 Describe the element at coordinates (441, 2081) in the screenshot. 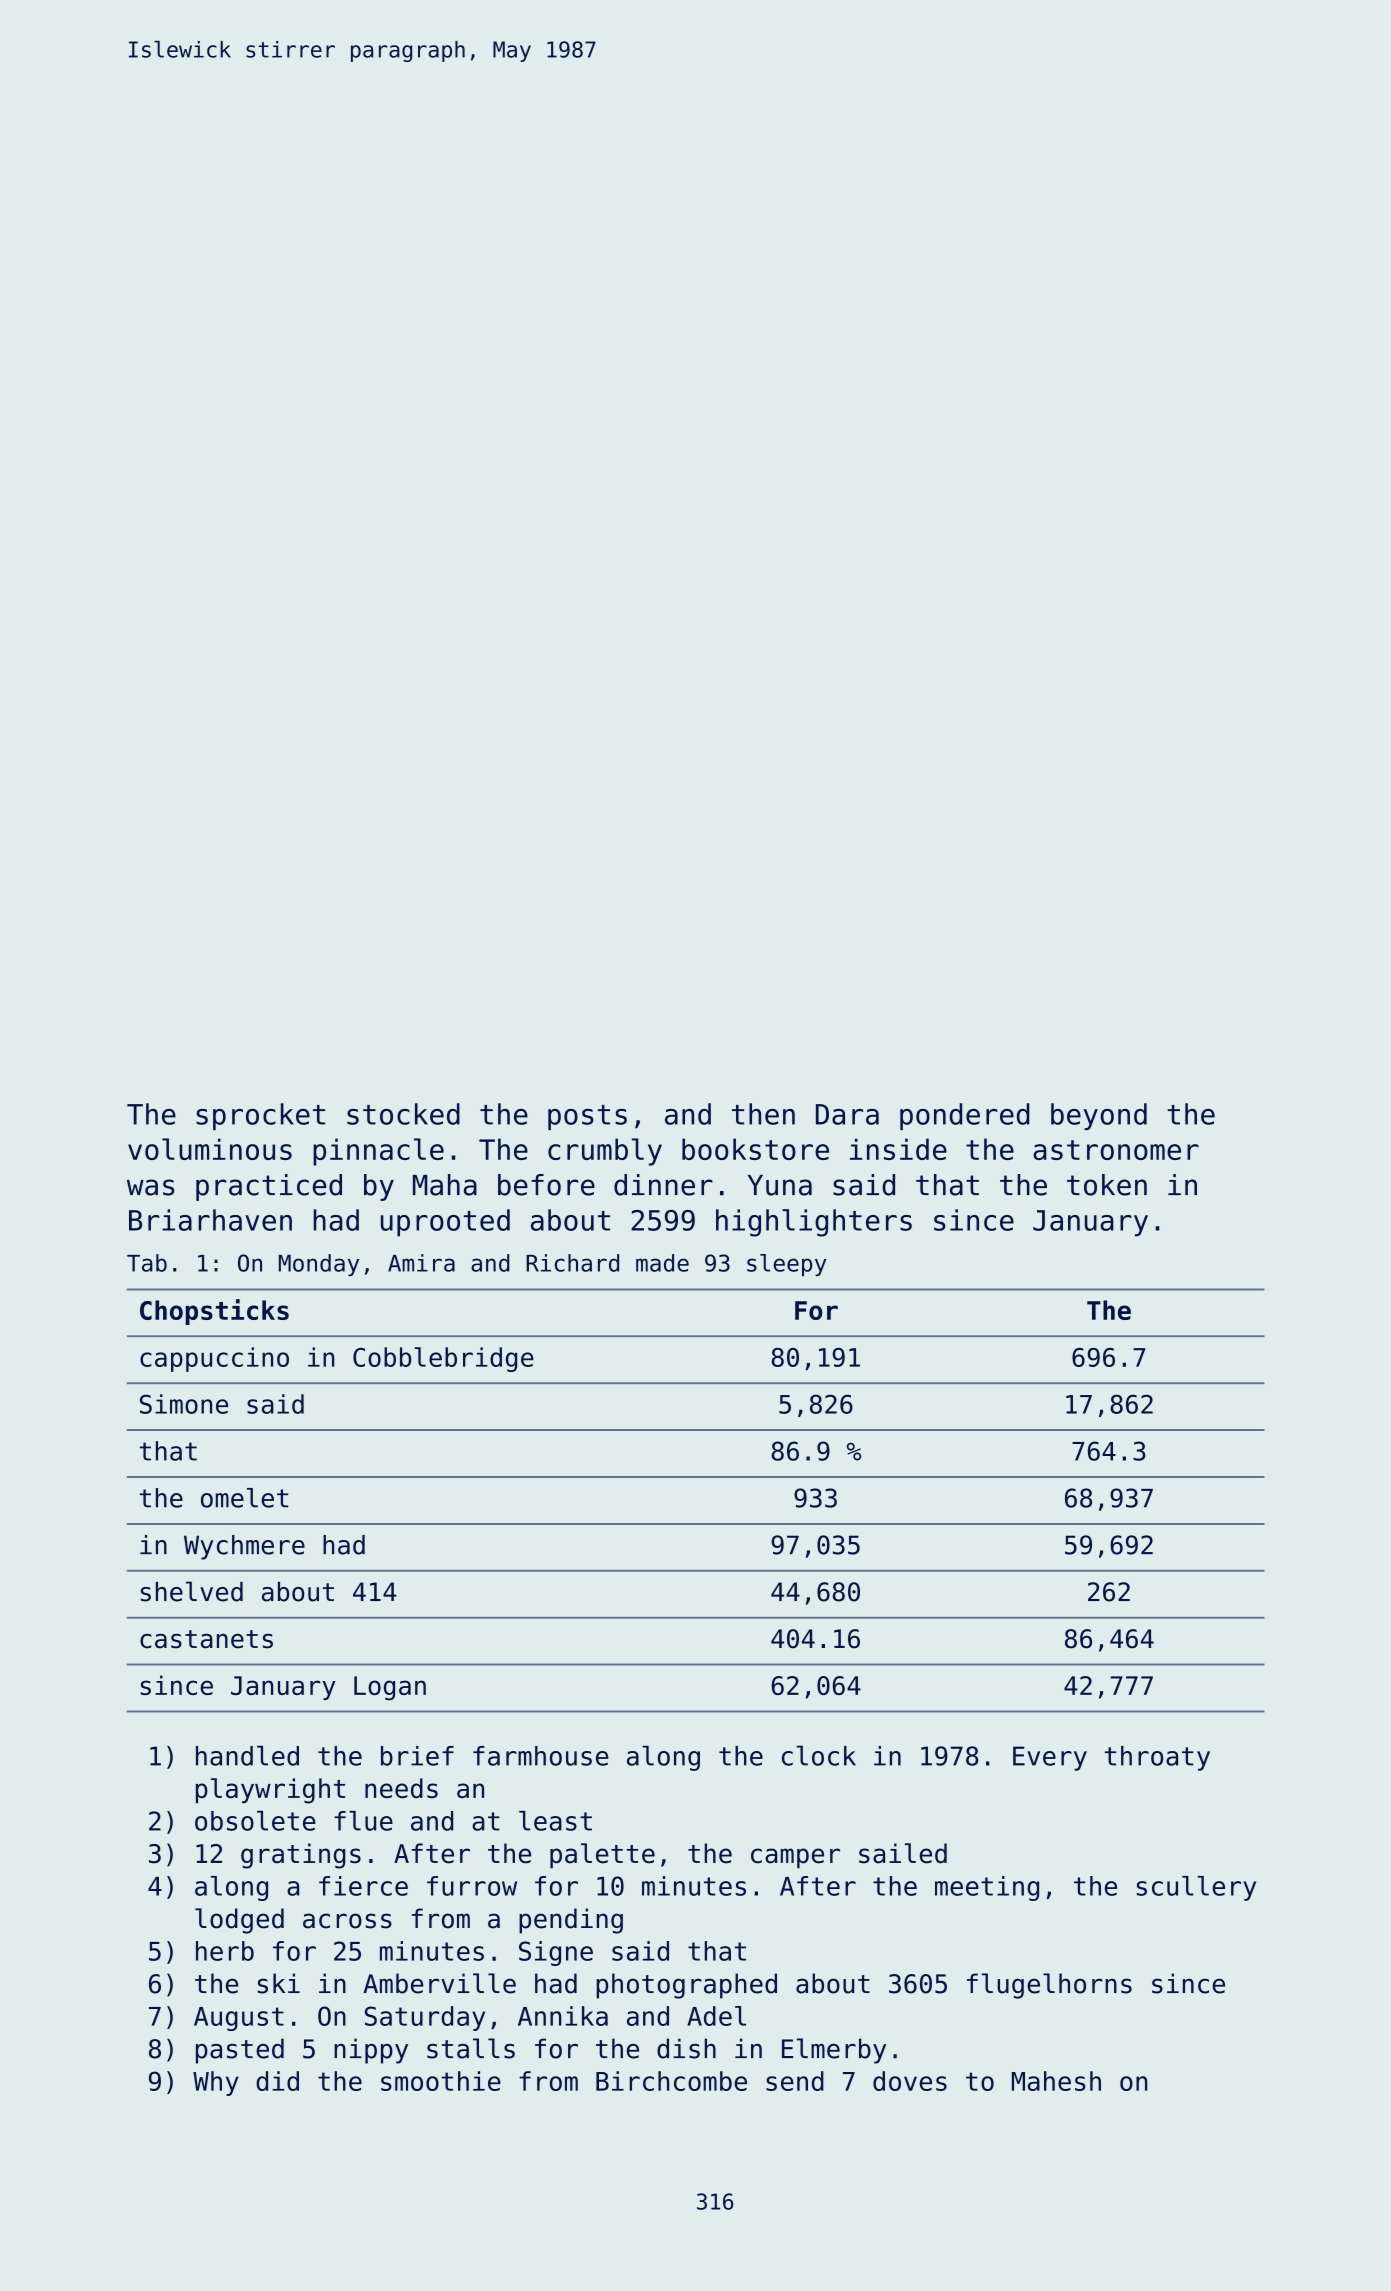

I see `smoothie` at that location.
